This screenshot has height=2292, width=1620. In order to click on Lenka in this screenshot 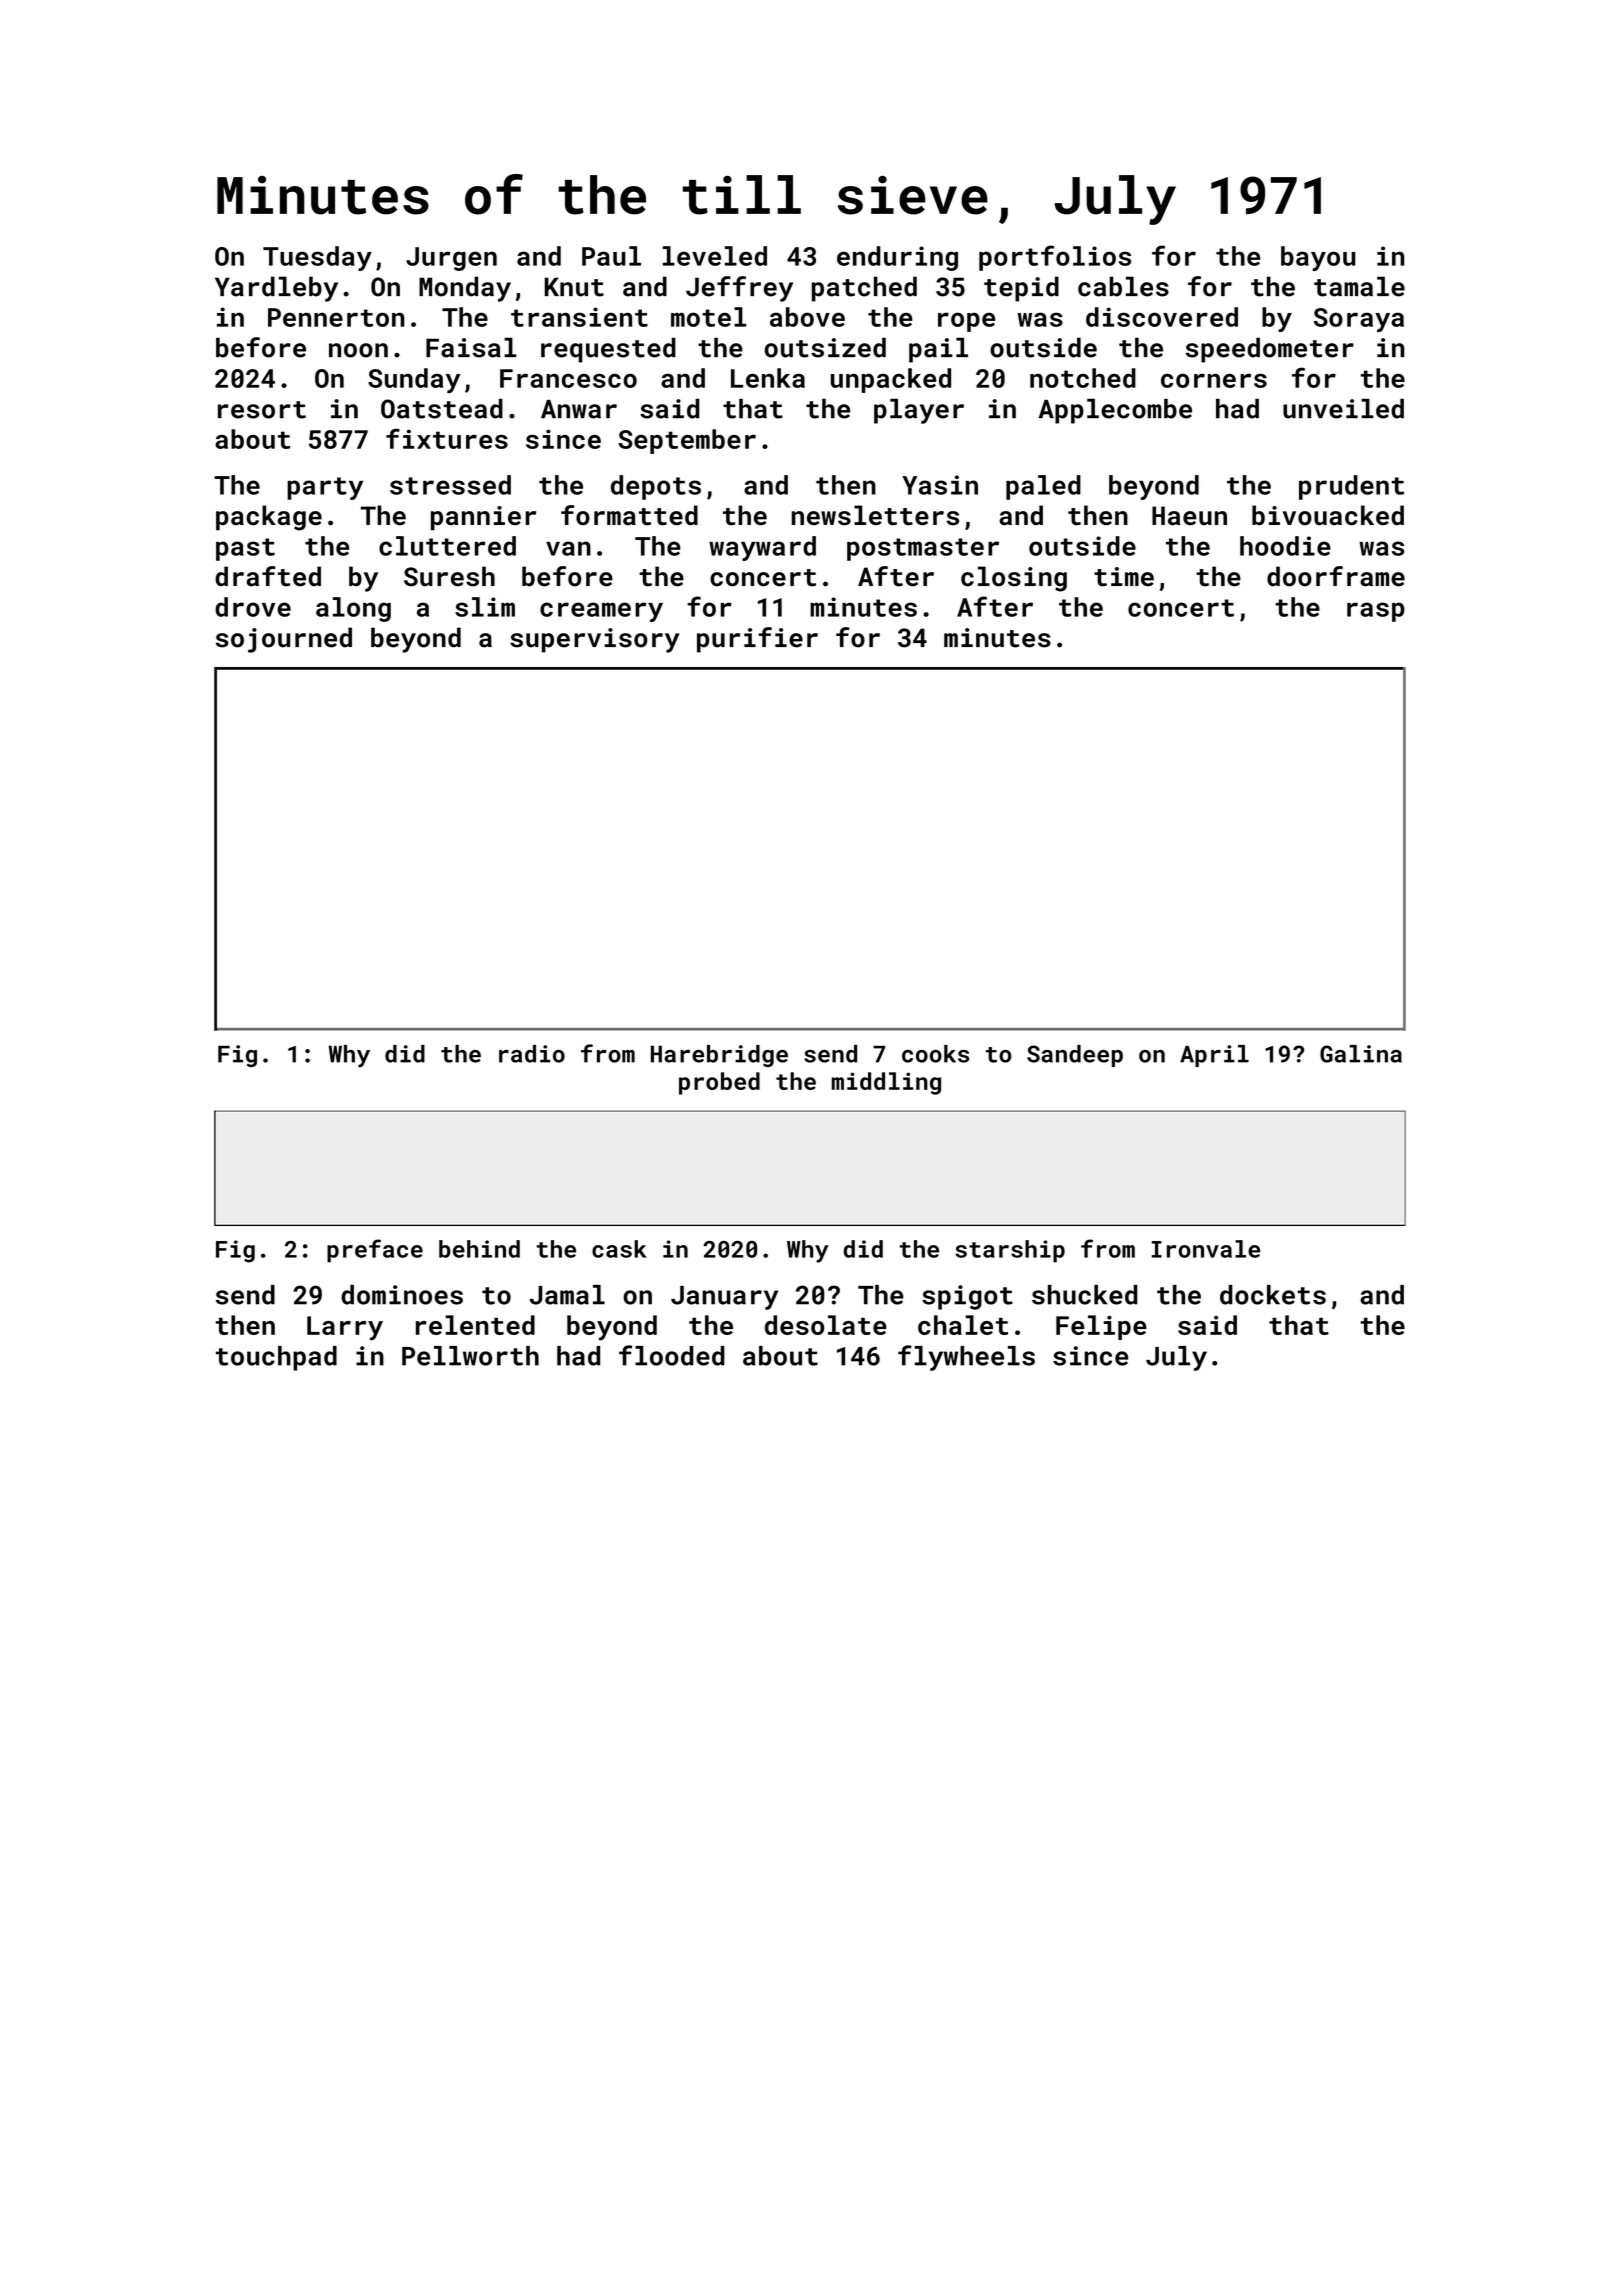, I will do `click(768, 378)`.
